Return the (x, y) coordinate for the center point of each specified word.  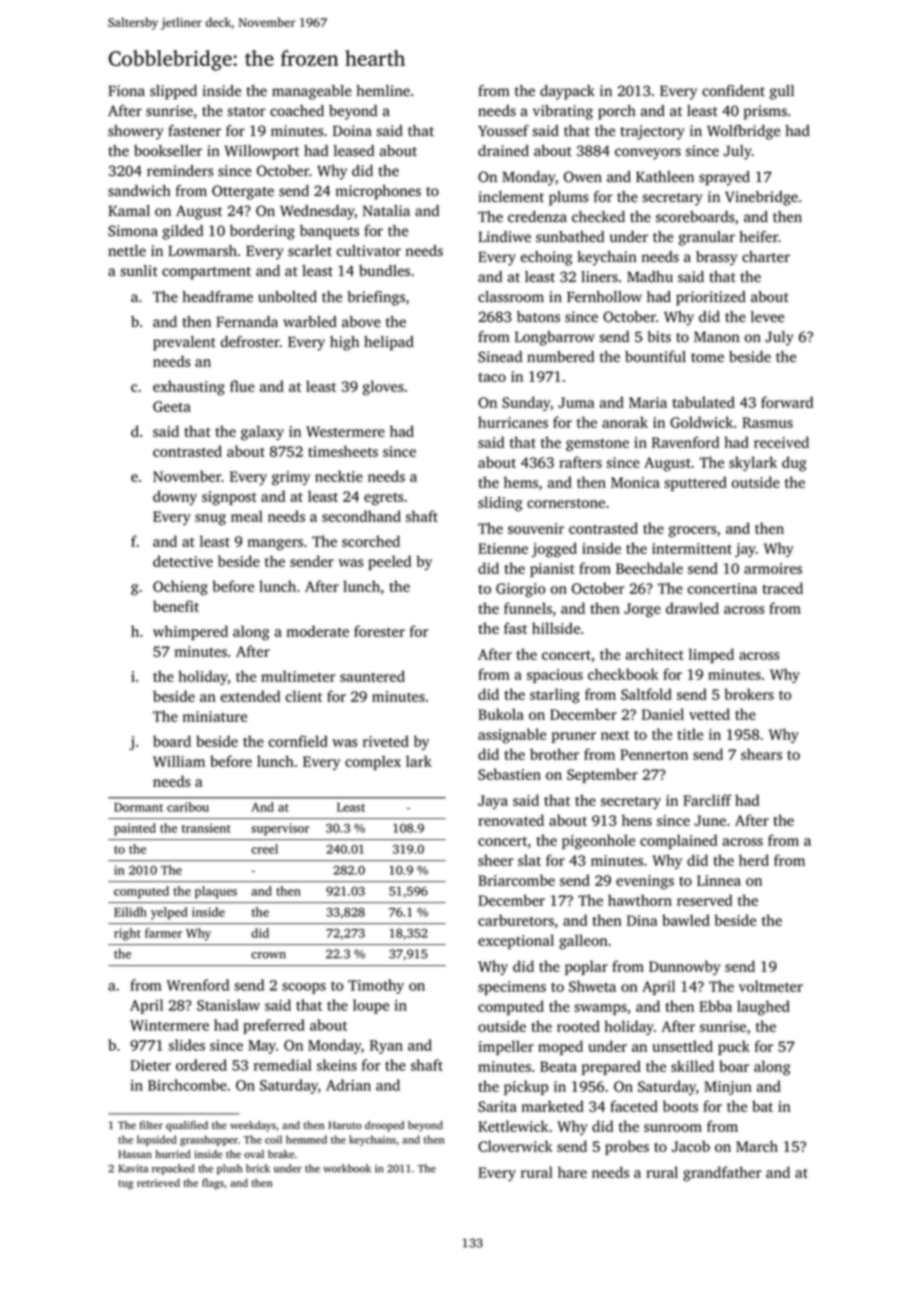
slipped (173, 92)
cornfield (298, 741)
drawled (692, 608)
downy (175, 497)
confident (733, 91)
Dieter (150, 1065)
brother (554, 754)
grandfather (722, 1174)
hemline (383, 90)
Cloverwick (515, 1146)
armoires (773, 568)
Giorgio (520, 590)
